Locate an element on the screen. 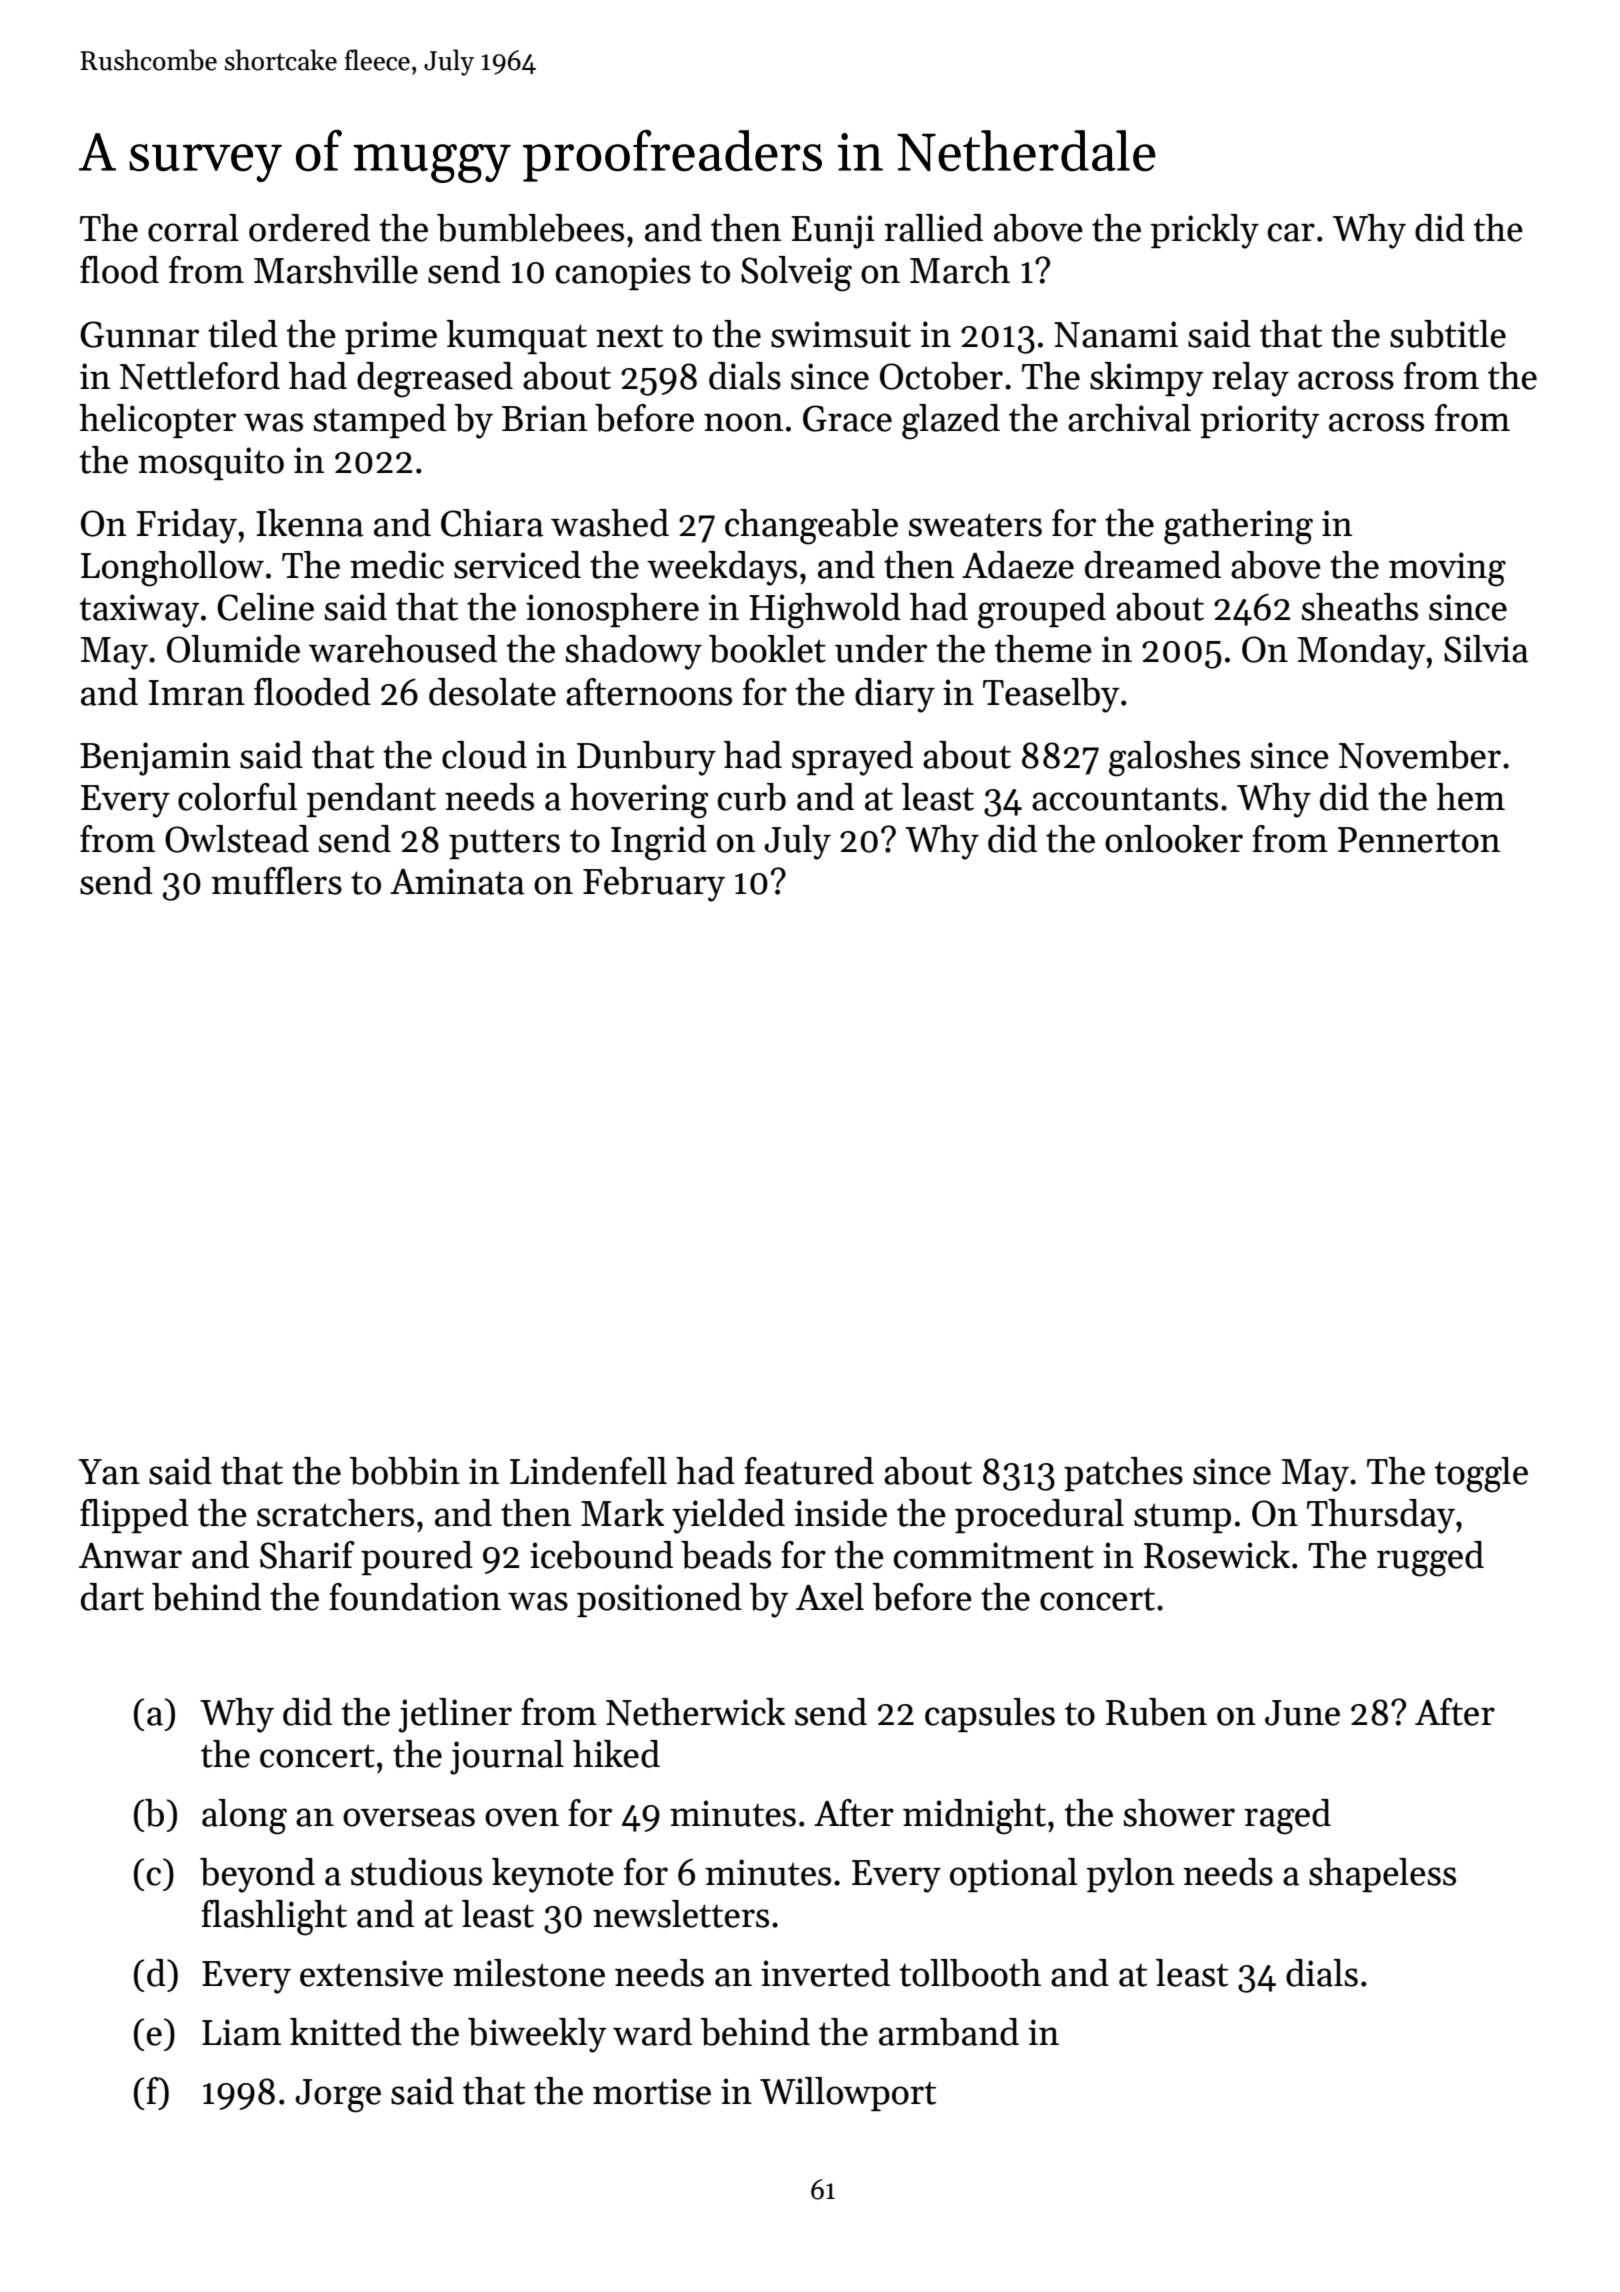  Gunnar is located at coordinates (139, 334).
